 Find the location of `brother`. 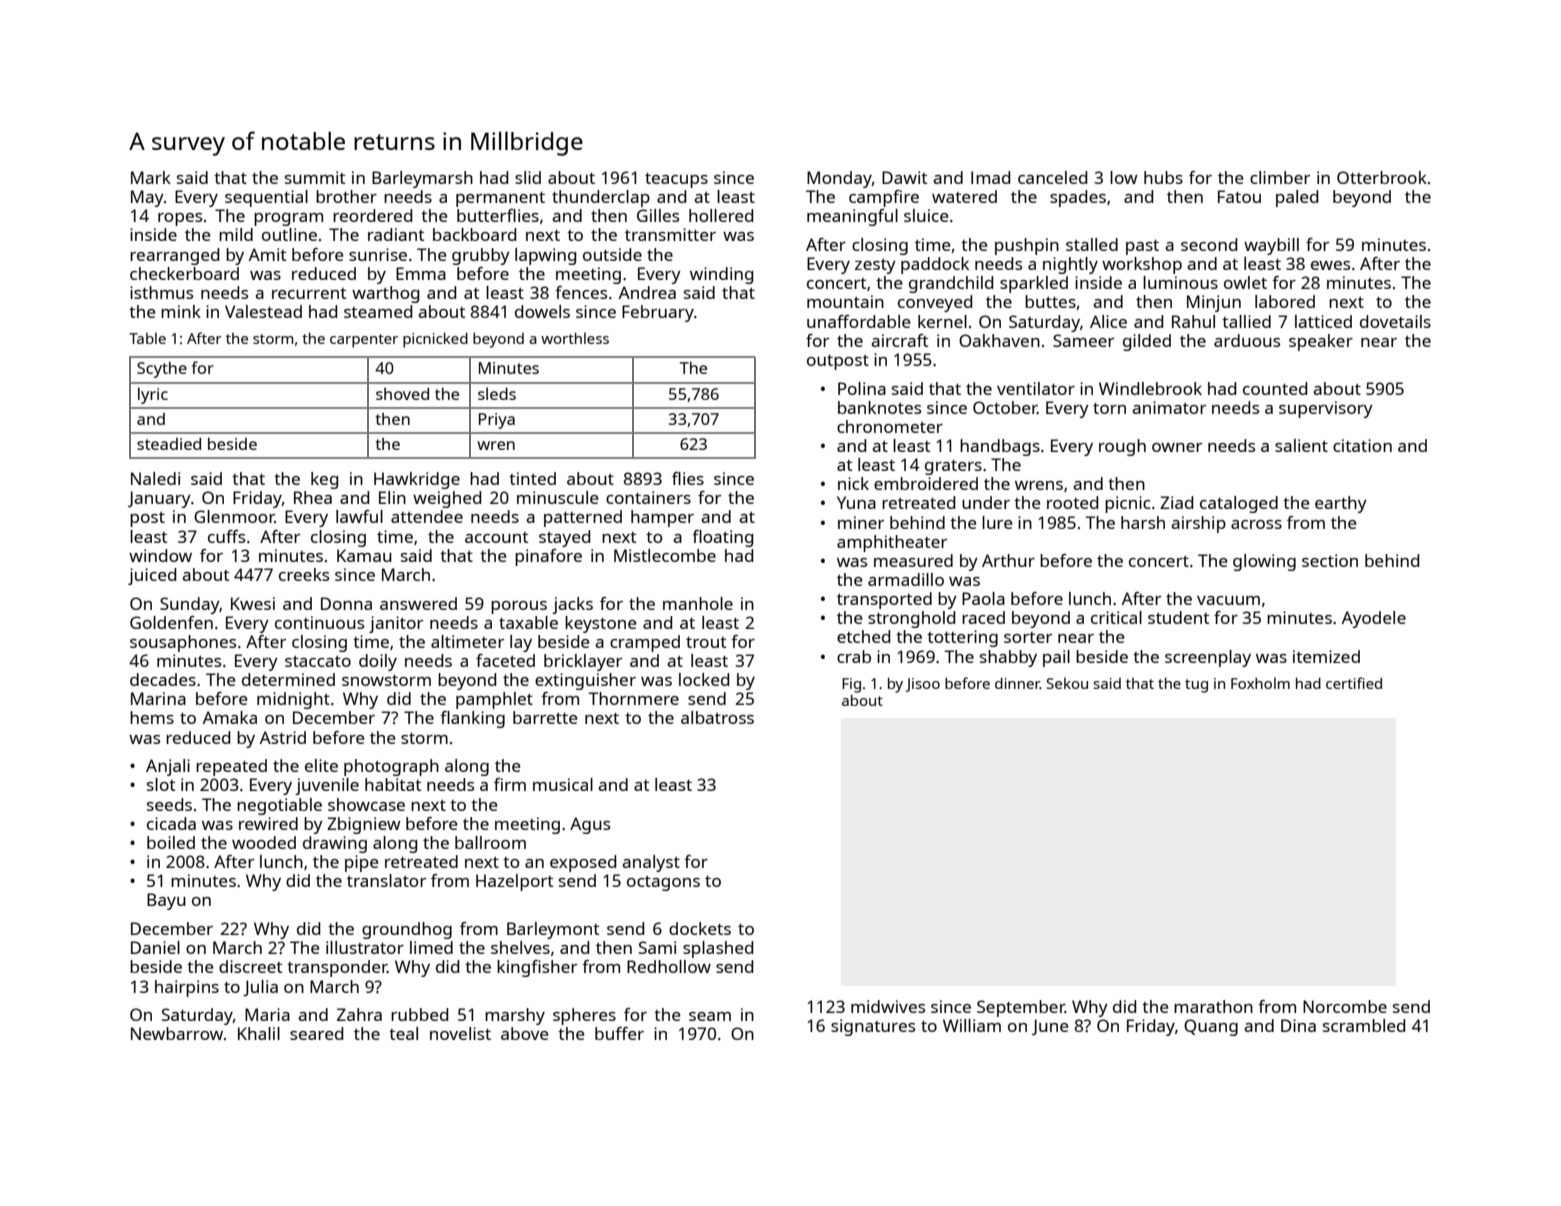

brother is located at coordinates (346, 196).
